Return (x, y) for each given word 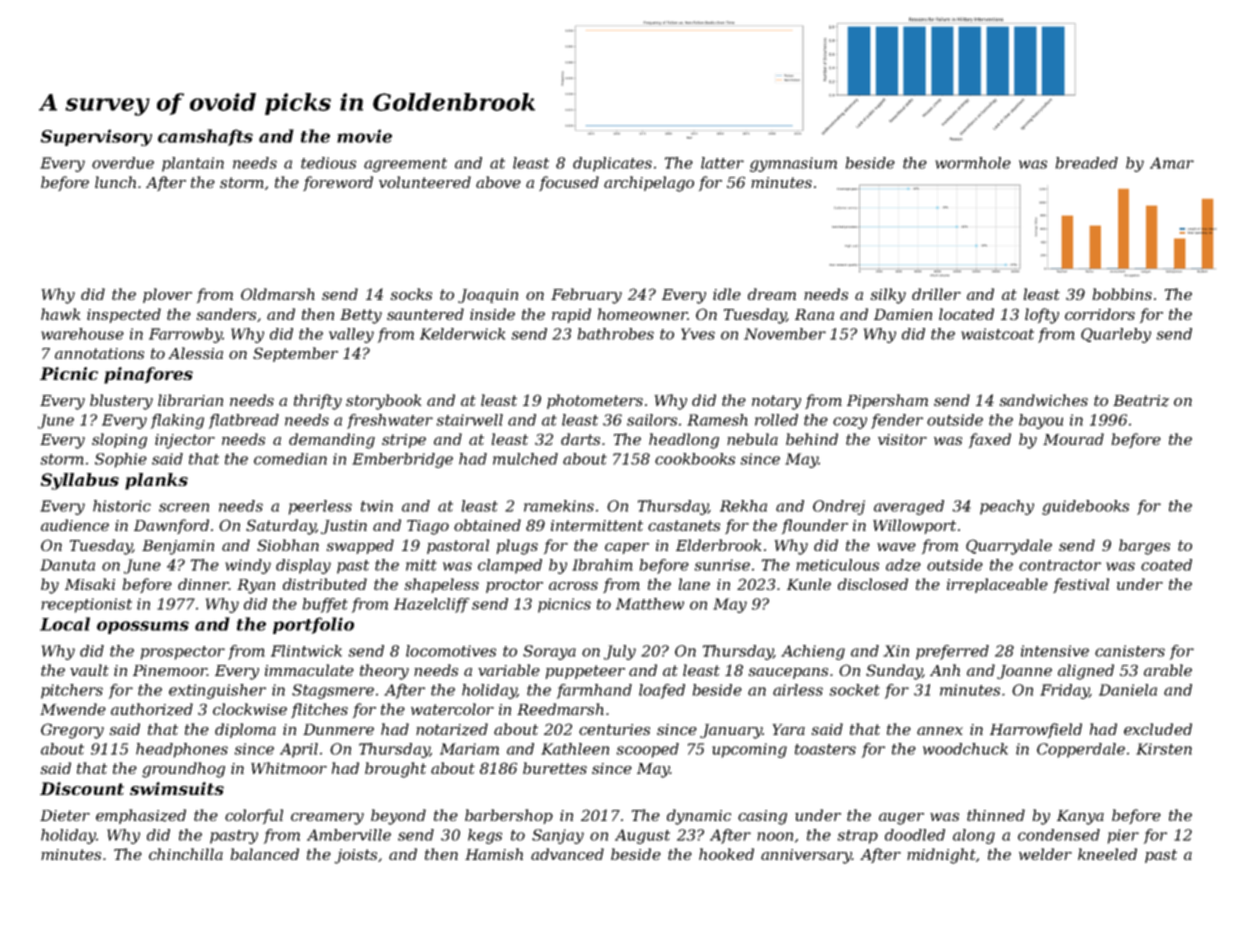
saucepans (788, 673)
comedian (290, 459)
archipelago (649, 184)
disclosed (873, 584)
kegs (485, 836)
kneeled (1107, 854)
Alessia (195, 353)
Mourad (1073, 439)
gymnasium (793, 164)
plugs (517, 547)
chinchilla (186, 854)
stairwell (469, 420)
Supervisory (96, 137)
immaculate (309, 670)
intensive (1055, 651)
